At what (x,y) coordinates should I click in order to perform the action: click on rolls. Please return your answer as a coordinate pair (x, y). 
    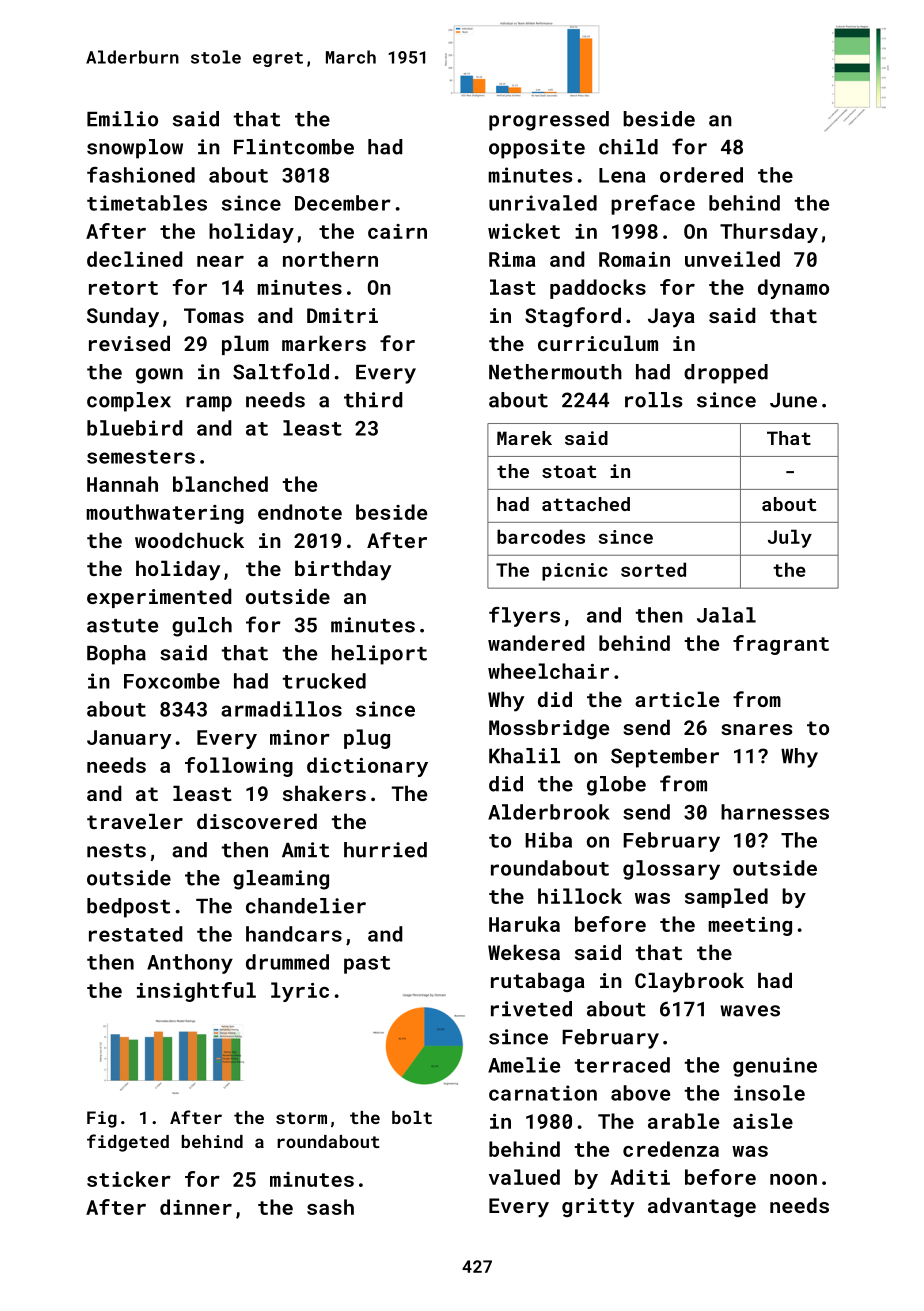
    Looking at the image, I should click on (653, 400).
